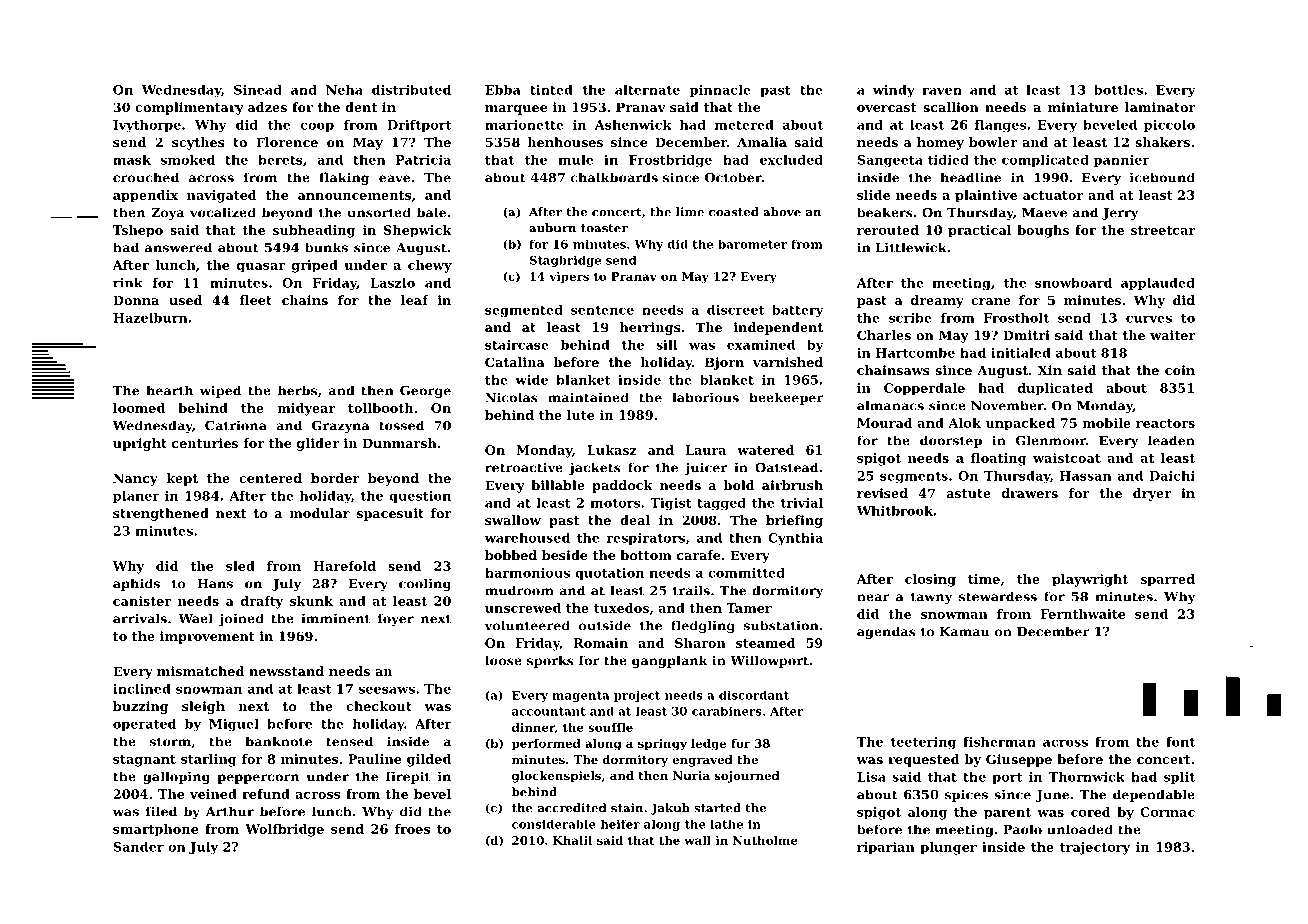  I want to click on Florence, so click(287, 142).
